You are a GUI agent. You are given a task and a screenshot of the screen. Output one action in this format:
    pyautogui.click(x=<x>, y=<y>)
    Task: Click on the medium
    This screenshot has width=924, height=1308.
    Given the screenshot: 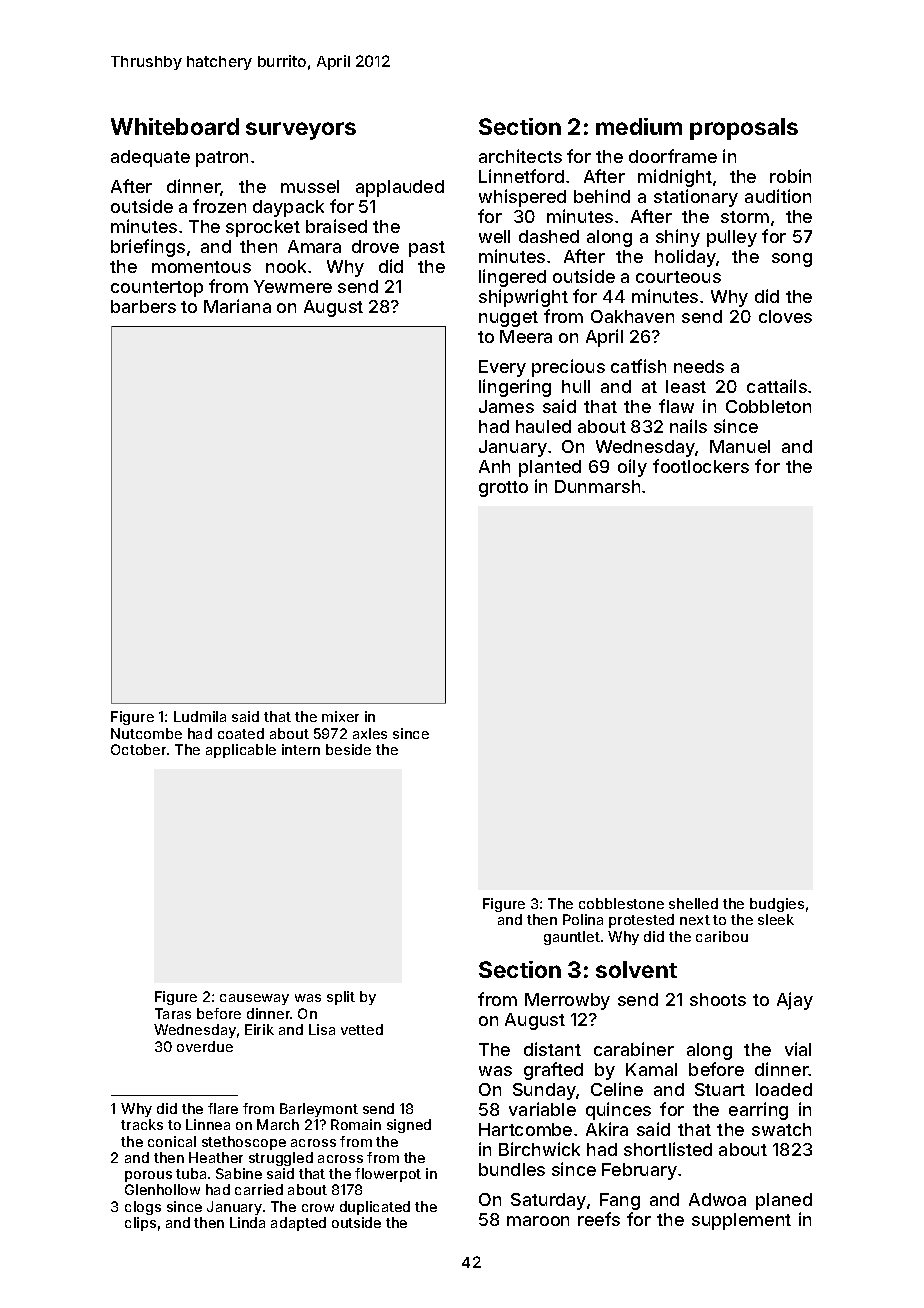 What is the action you would take?
    pyautogui.click(x=639, y=126)
